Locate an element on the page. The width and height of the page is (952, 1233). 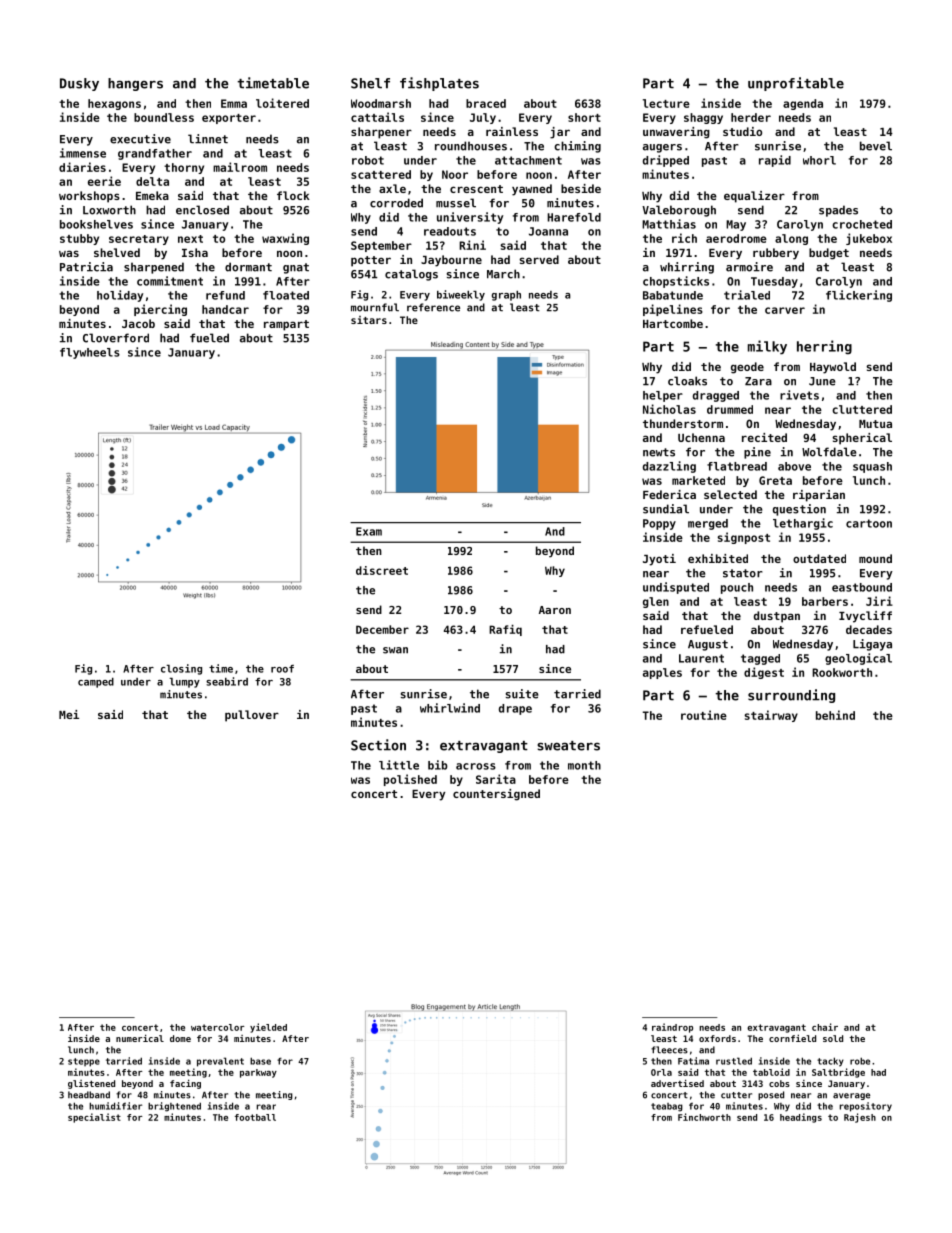
glistened is located at coordinates (91, 1084).
